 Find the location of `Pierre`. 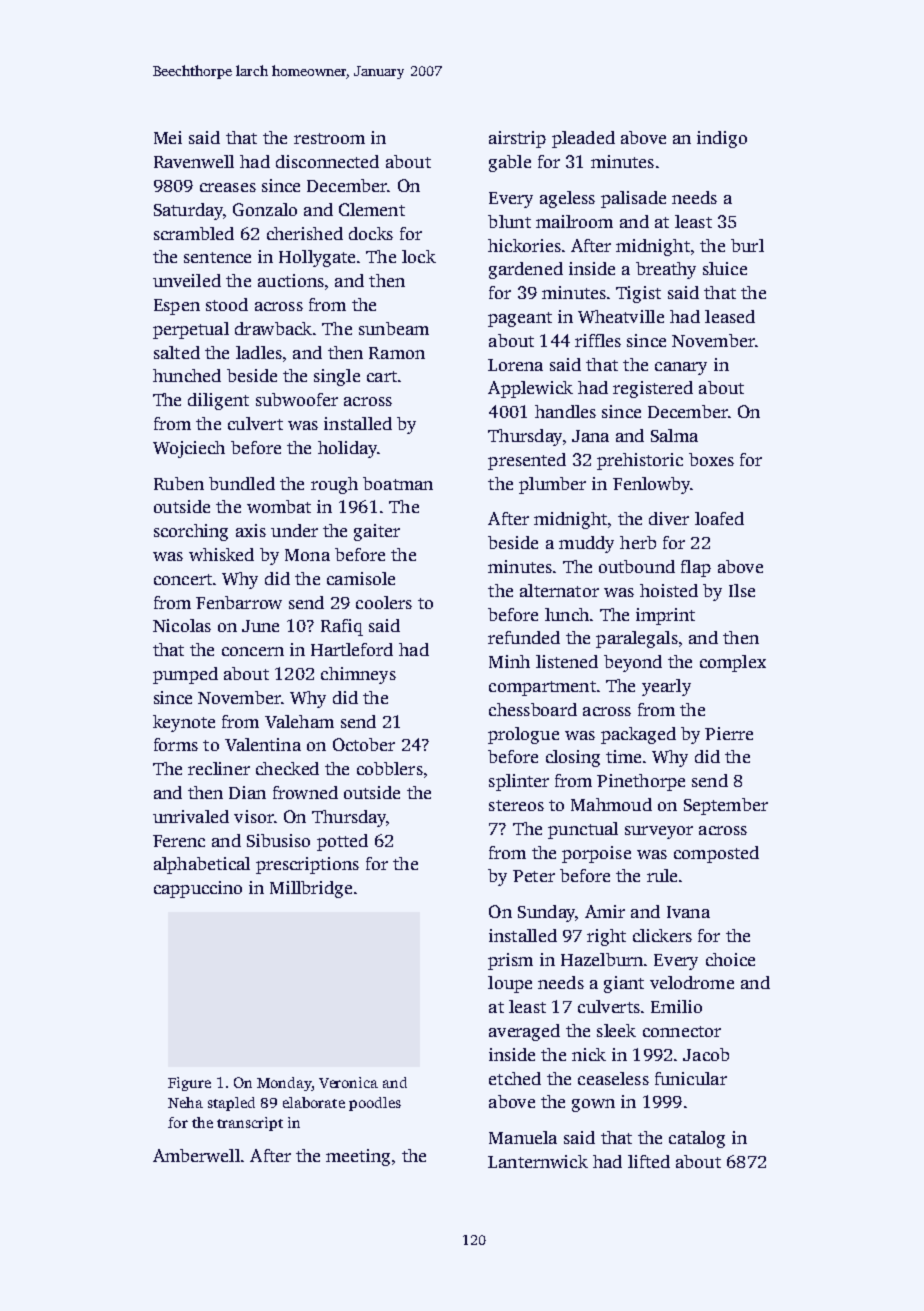

Pierre is located at coordinates (729, 733).
